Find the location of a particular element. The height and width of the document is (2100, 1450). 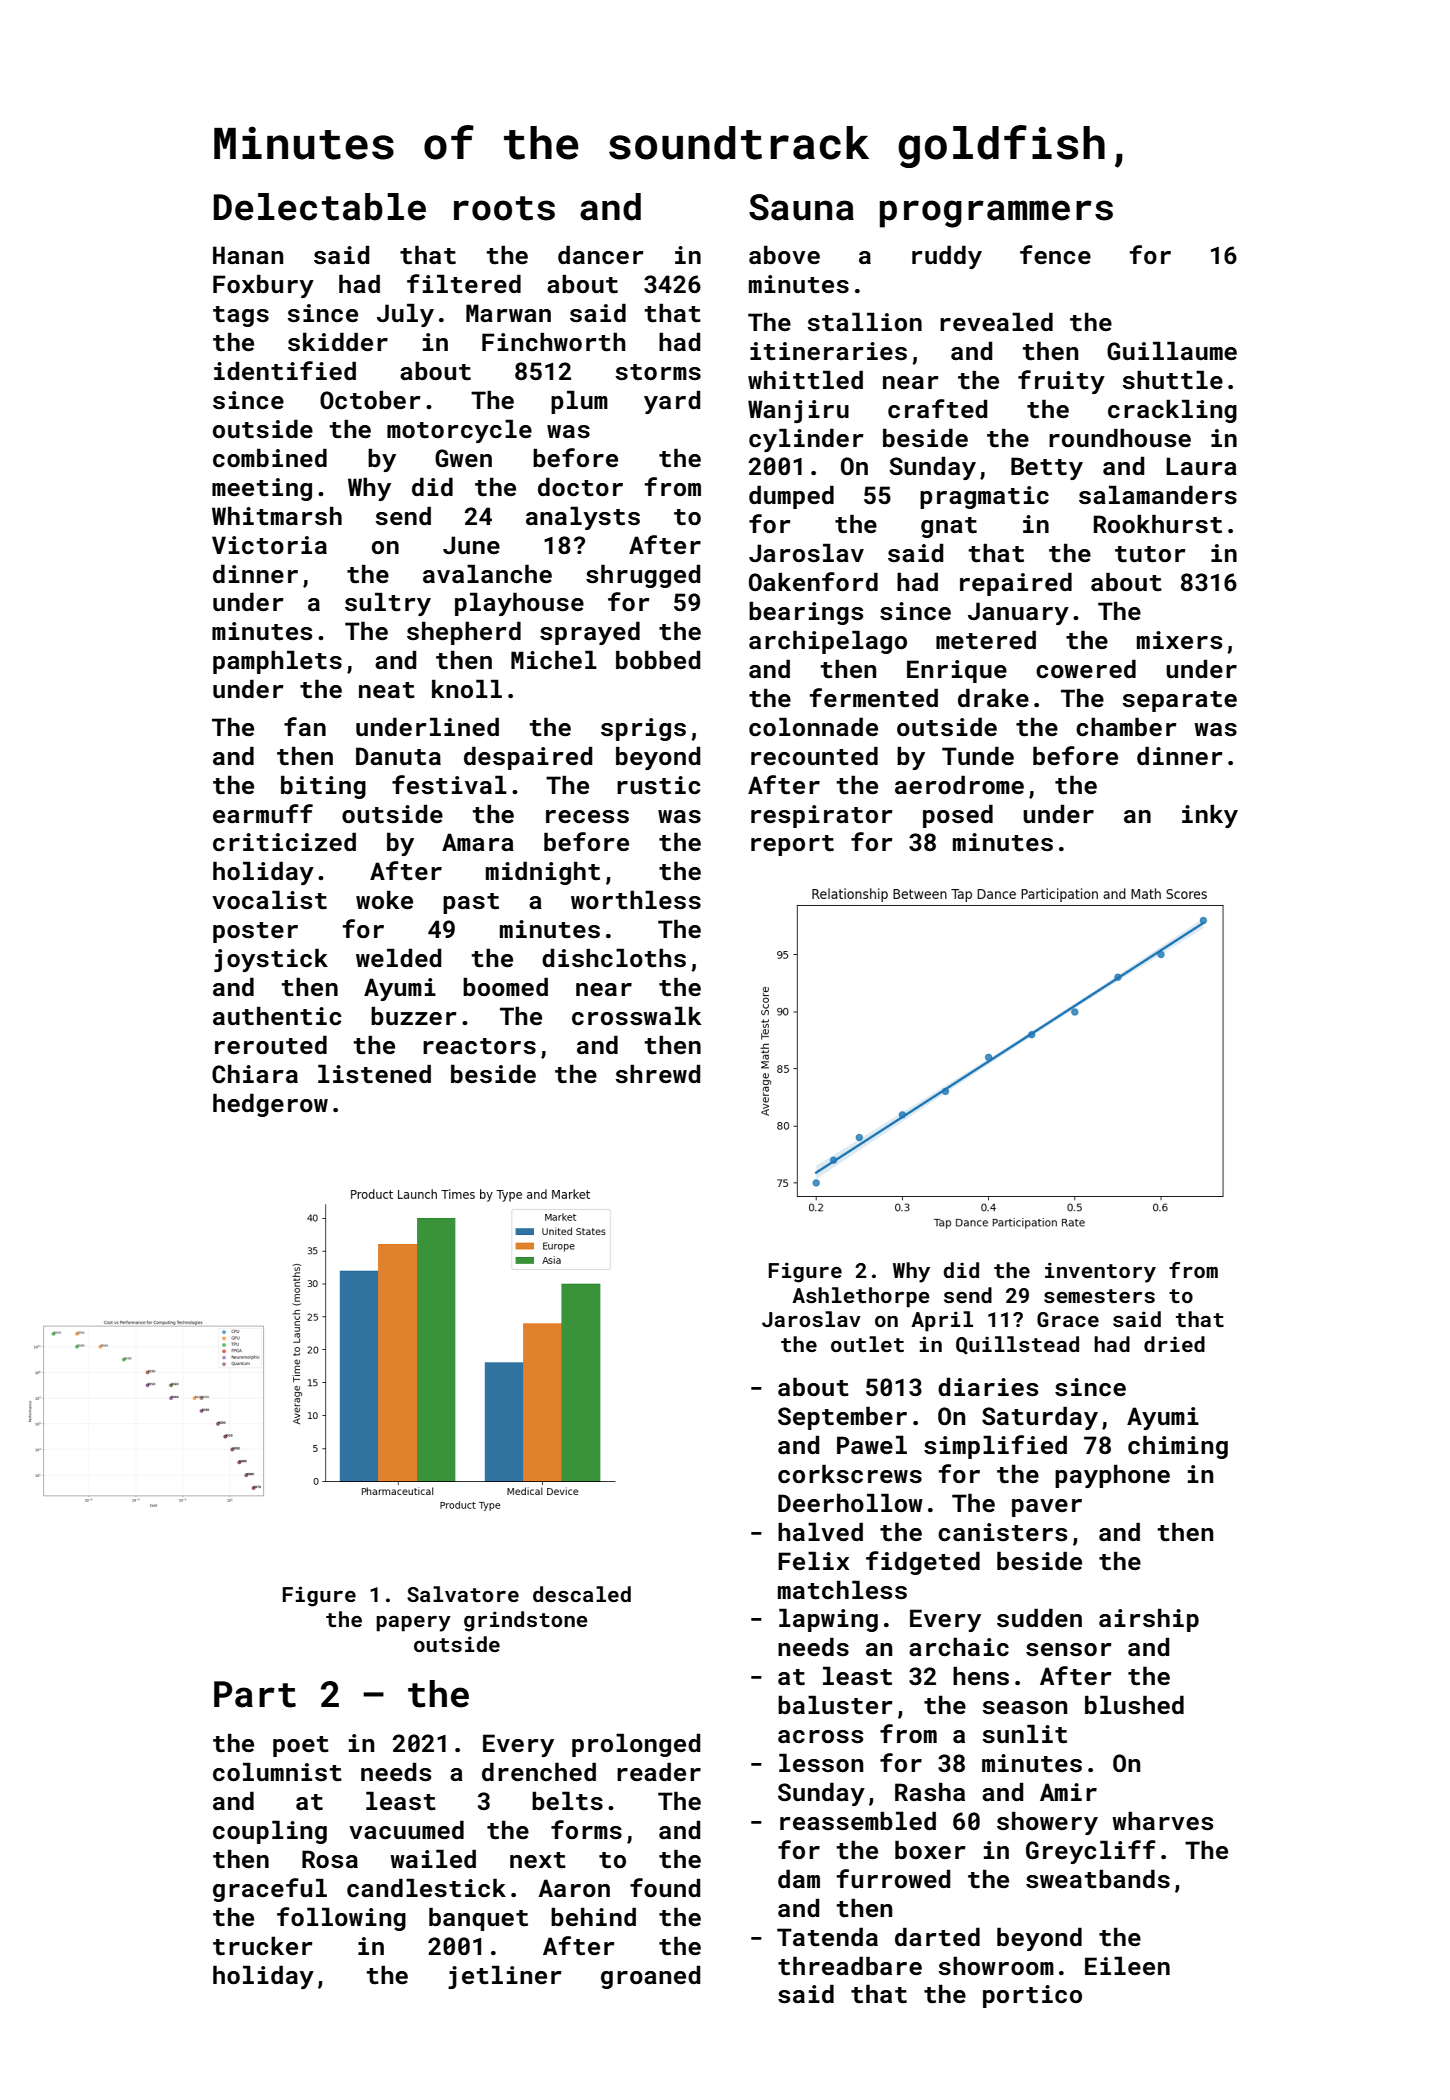

Guillaume is located at coordinates (1172, 350).
